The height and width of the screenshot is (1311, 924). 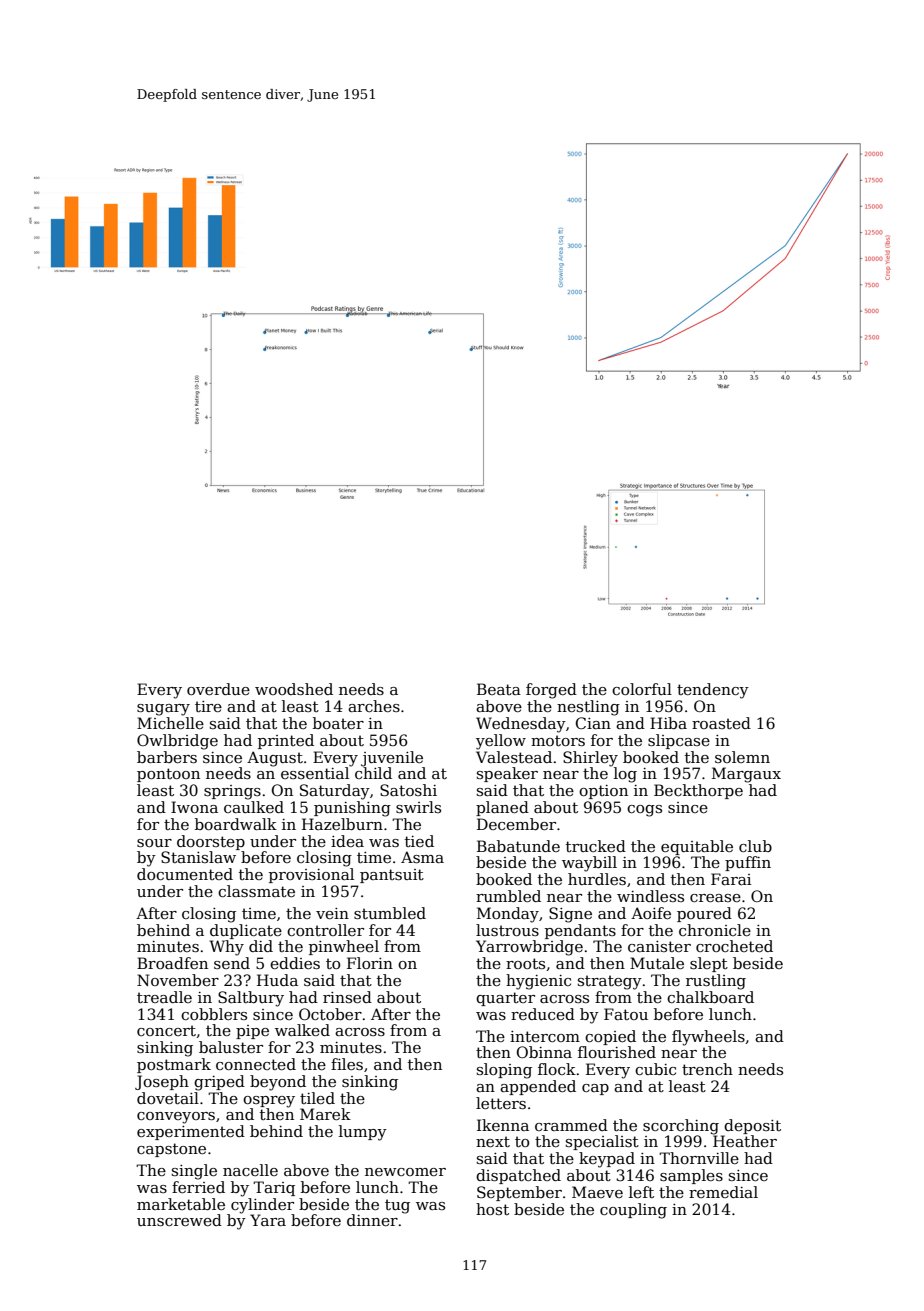 What do you see at coordinates (194, 807) in the screenshot?
I see `Iwona` at bounding box center [194, 807].
